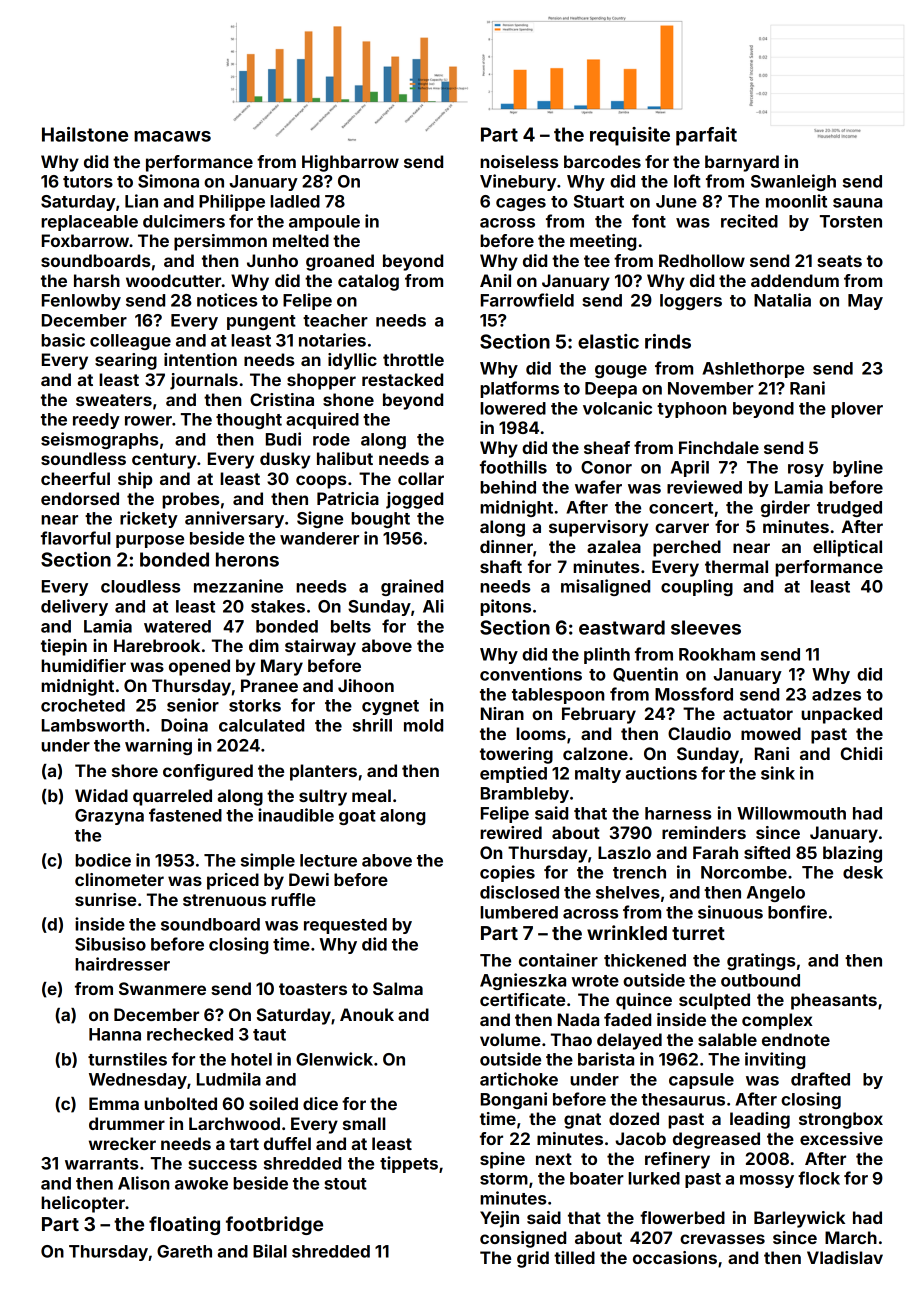  Describe the element at coordinates (85, 134) in the document. I see `Hailstone` at that location.
